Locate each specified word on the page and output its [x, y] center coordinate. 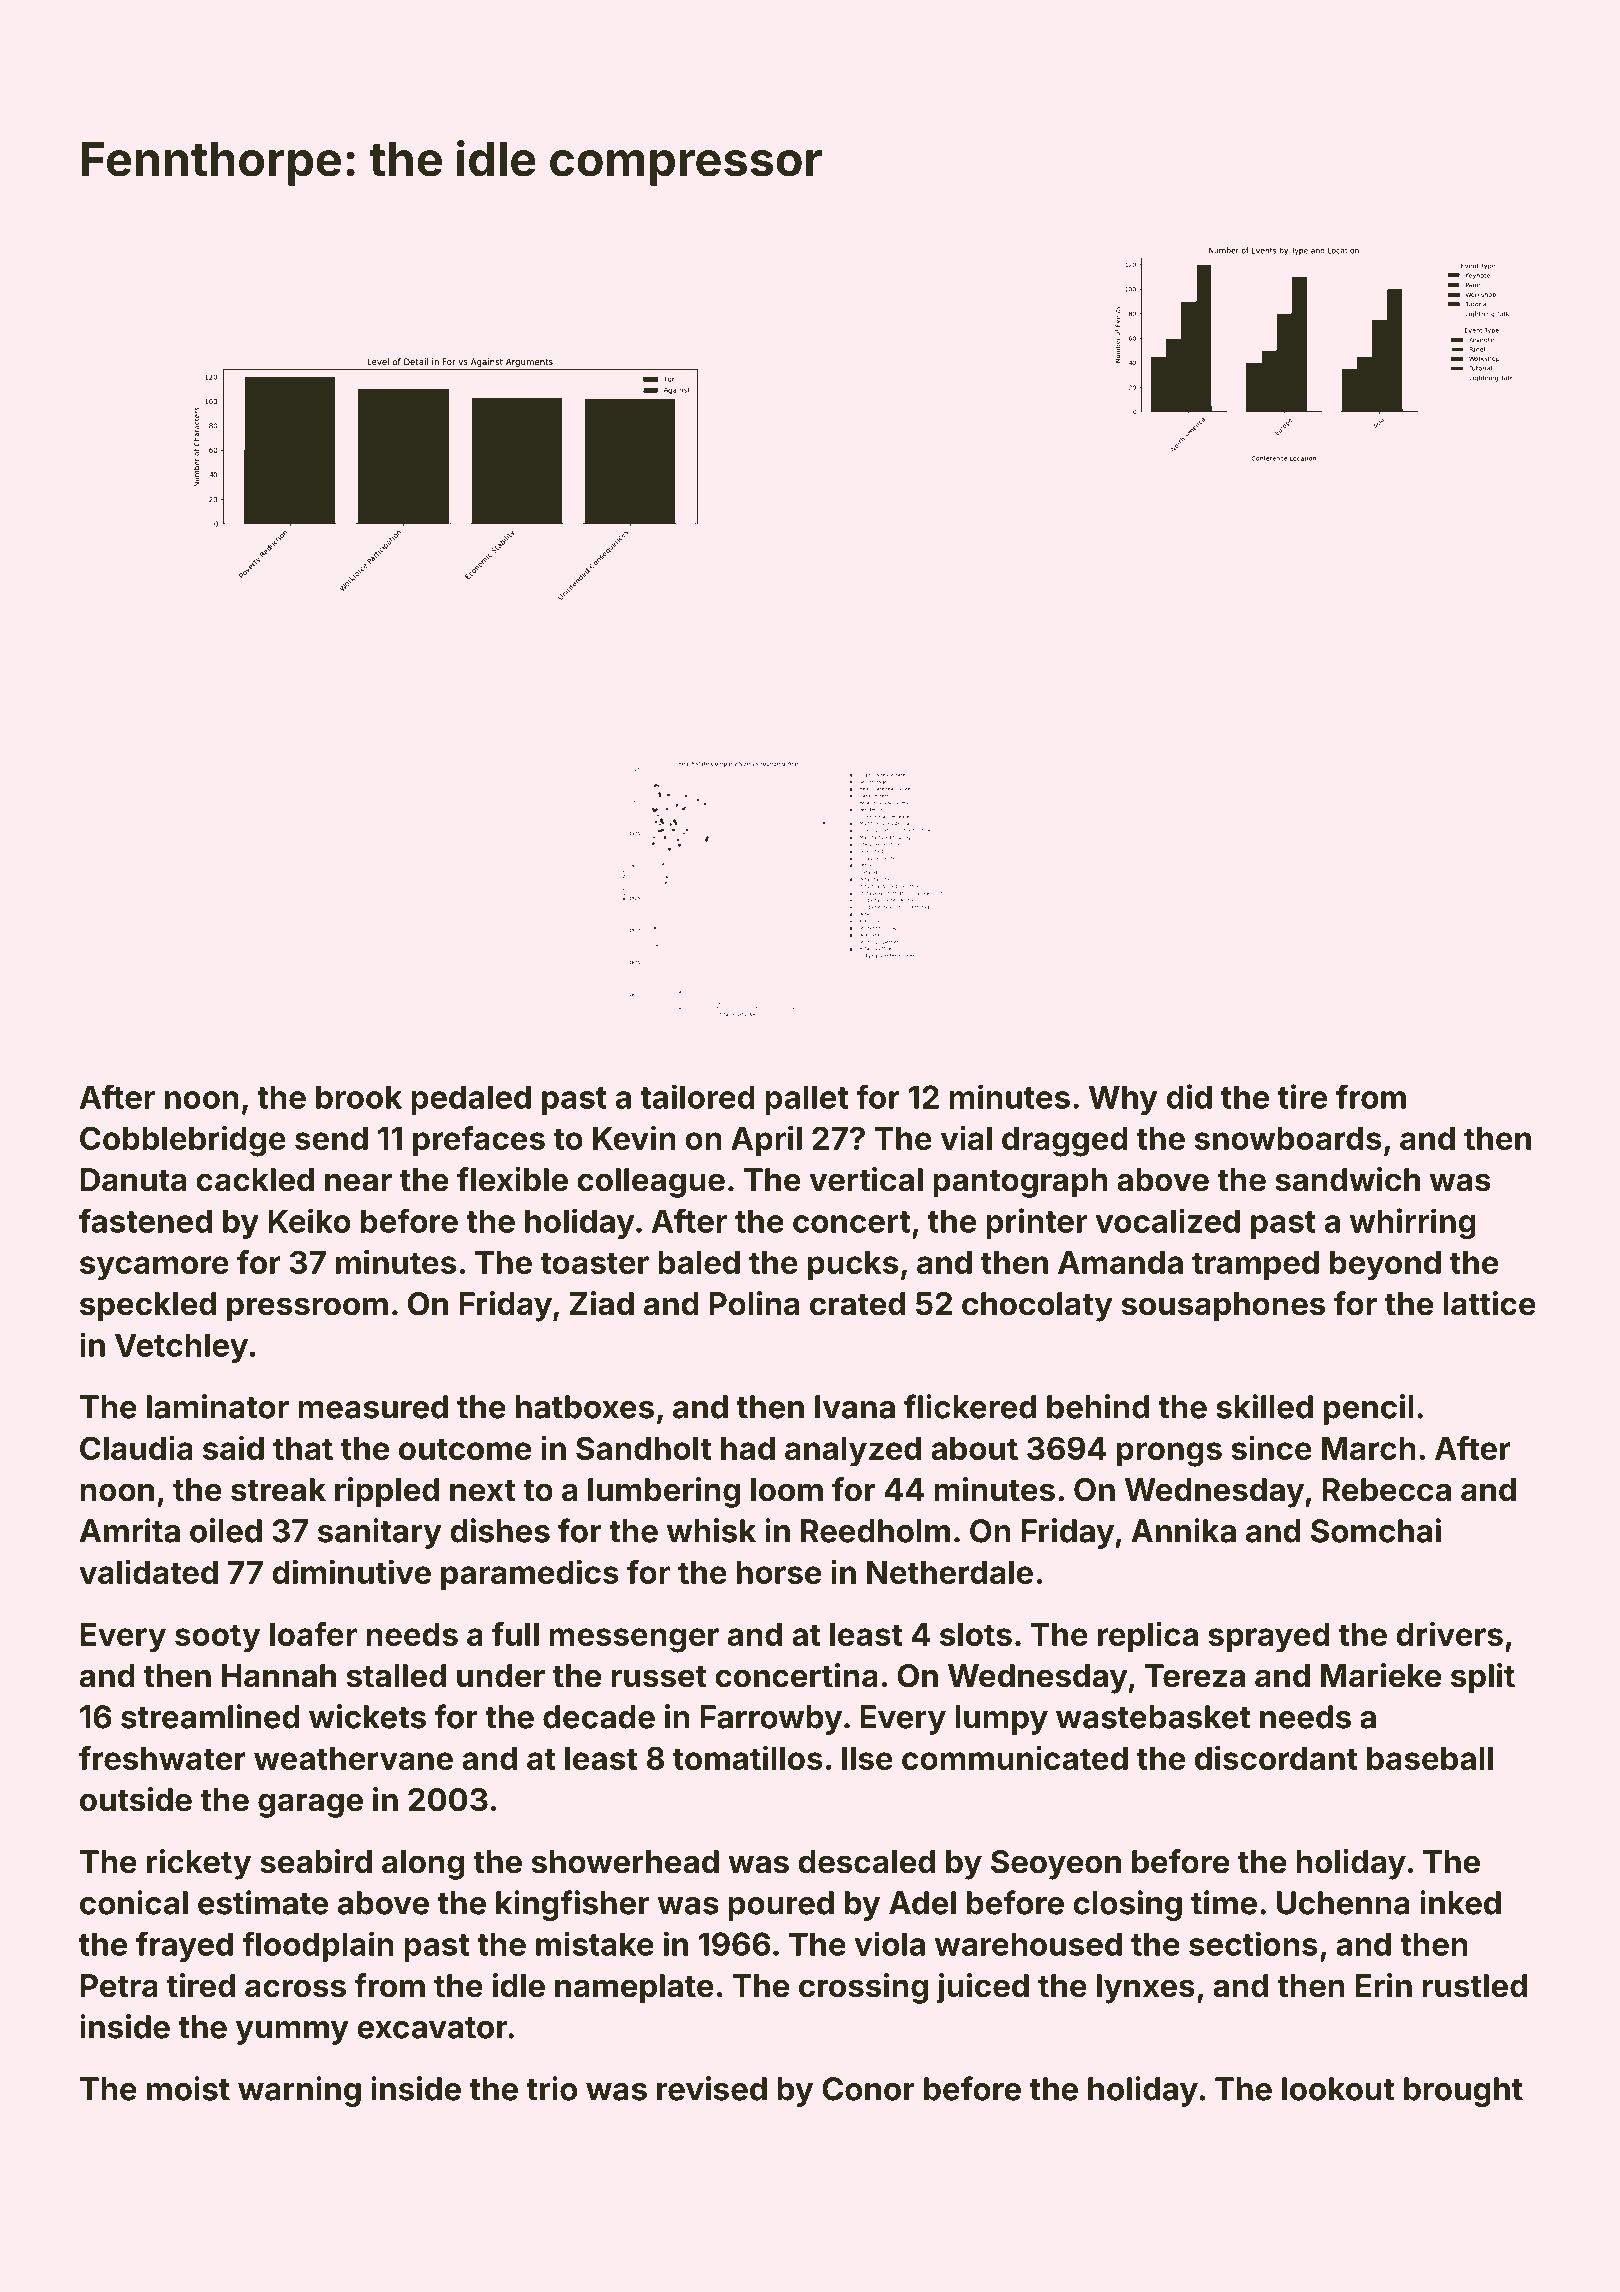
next [483, 1491]
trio [552, 2088]
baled [699, 1262]
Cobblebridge [183, 1141]
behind [1098, 1406]
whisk [711, 1530]
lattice [1489, 1303]
